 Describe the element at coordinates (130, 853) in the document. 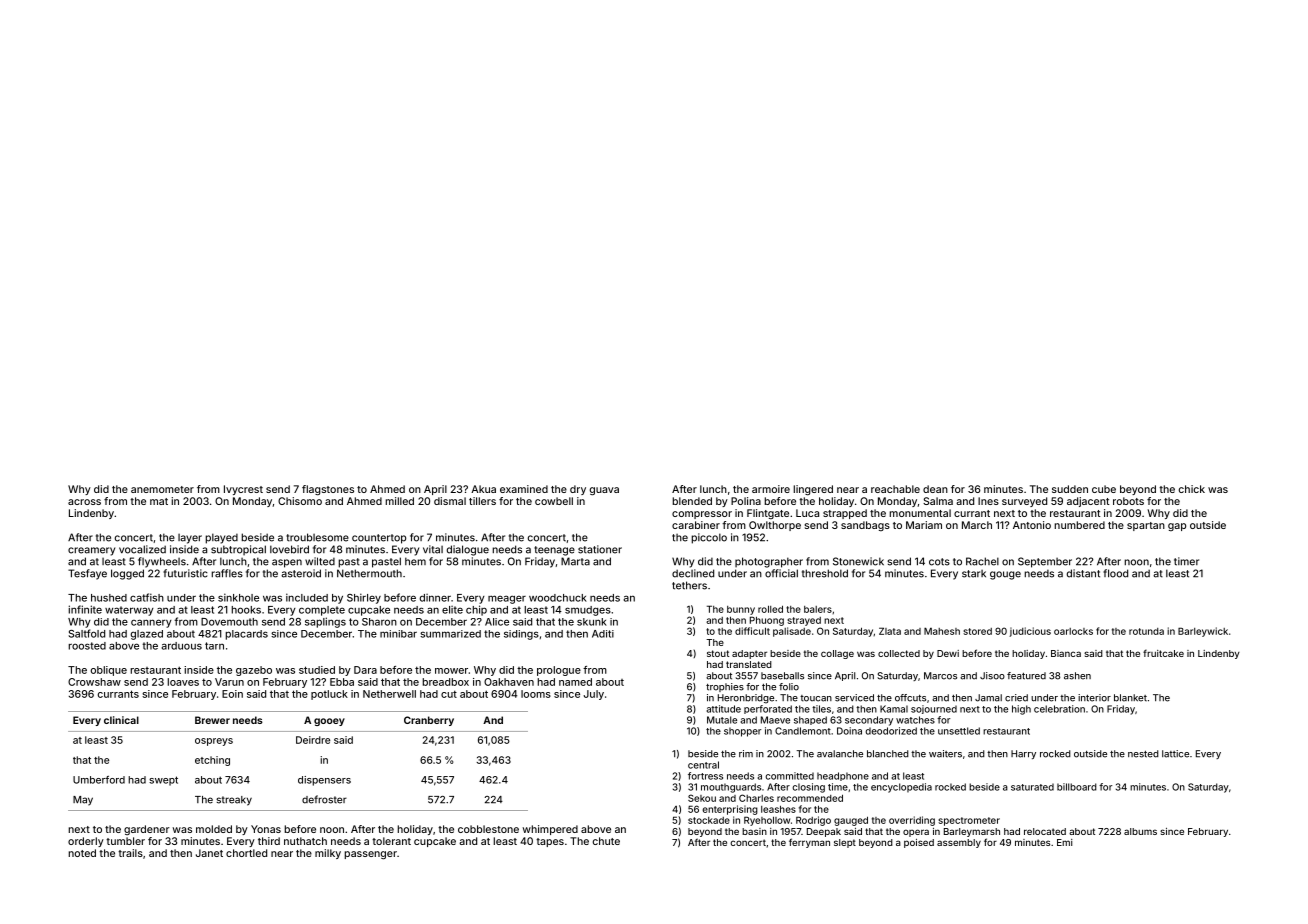

I see `trails` at that location.
